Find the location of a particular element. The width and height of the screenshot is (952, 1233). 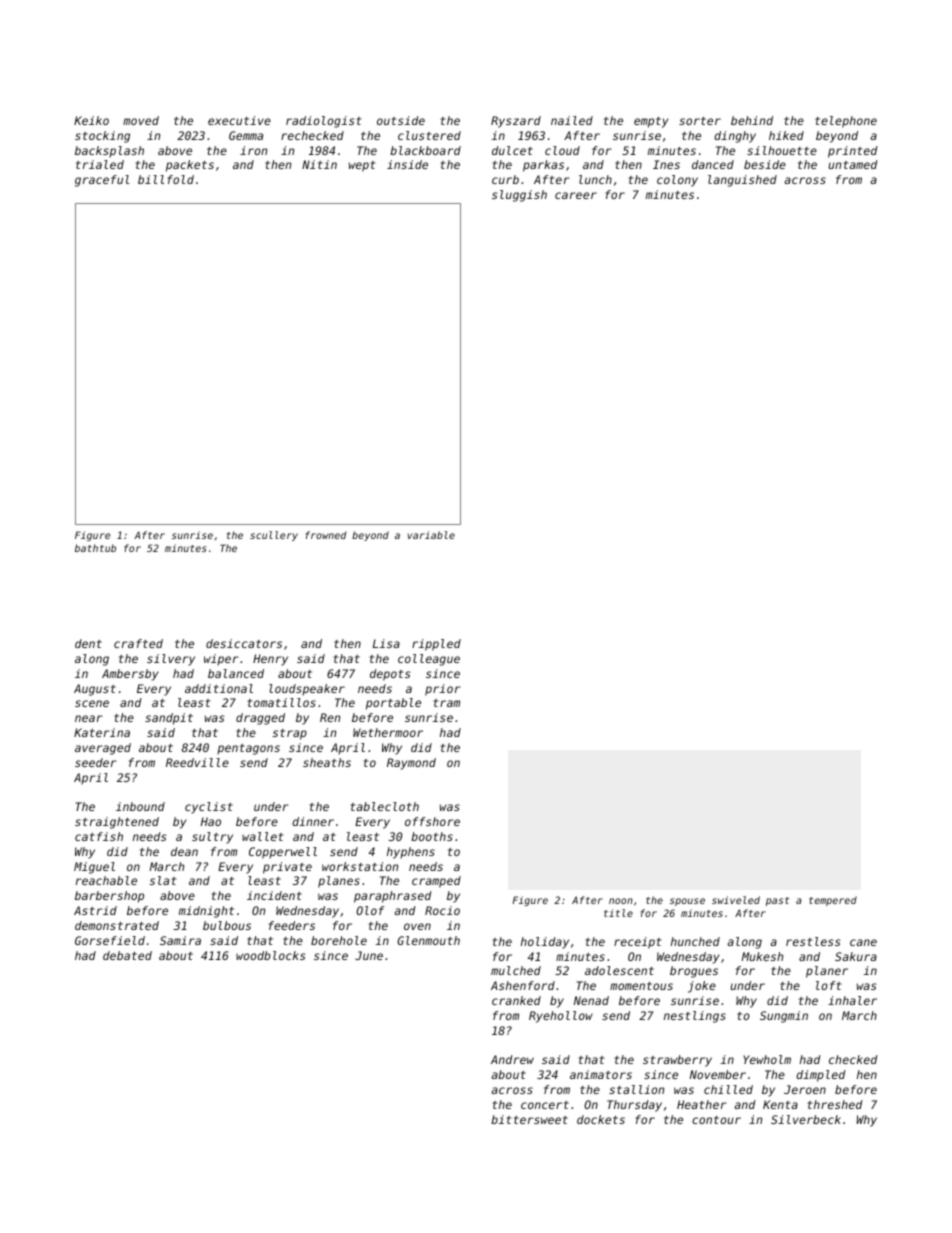

Rocio is located at coordinates (442, 910).
